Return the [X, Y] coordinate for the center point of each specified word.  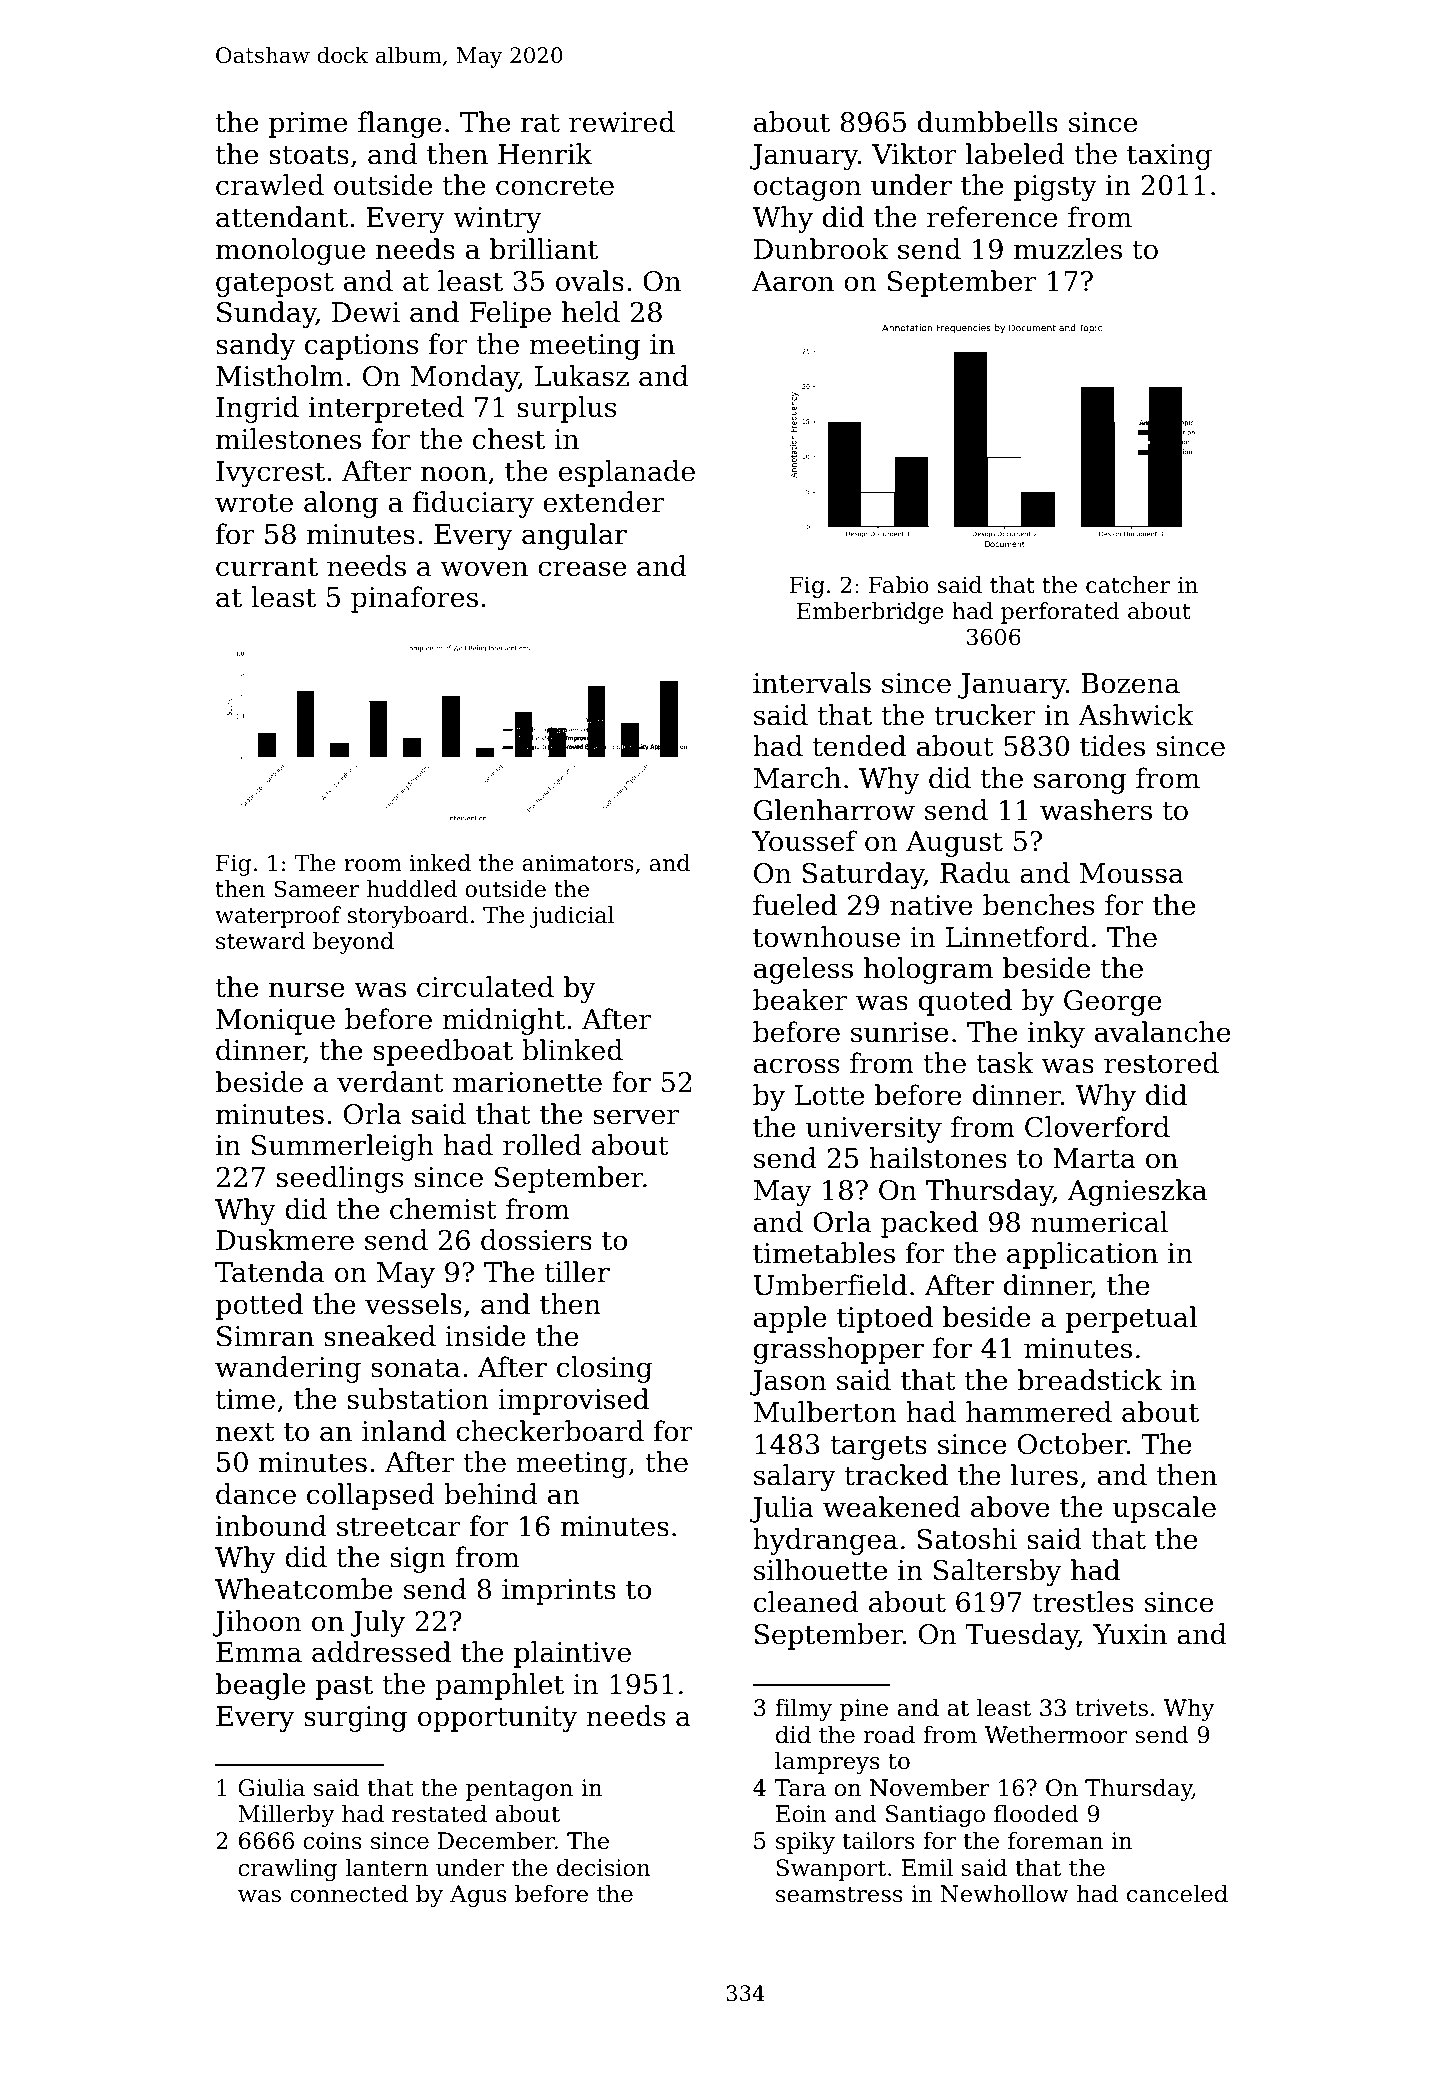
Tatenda [269, 1272]
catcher [1128, 585]
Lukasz [582, 376]
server [636, 1117]
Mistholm [280, 376]
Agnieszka [1137, 1192]
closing [605, 1369]
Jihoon [256, 1623]
